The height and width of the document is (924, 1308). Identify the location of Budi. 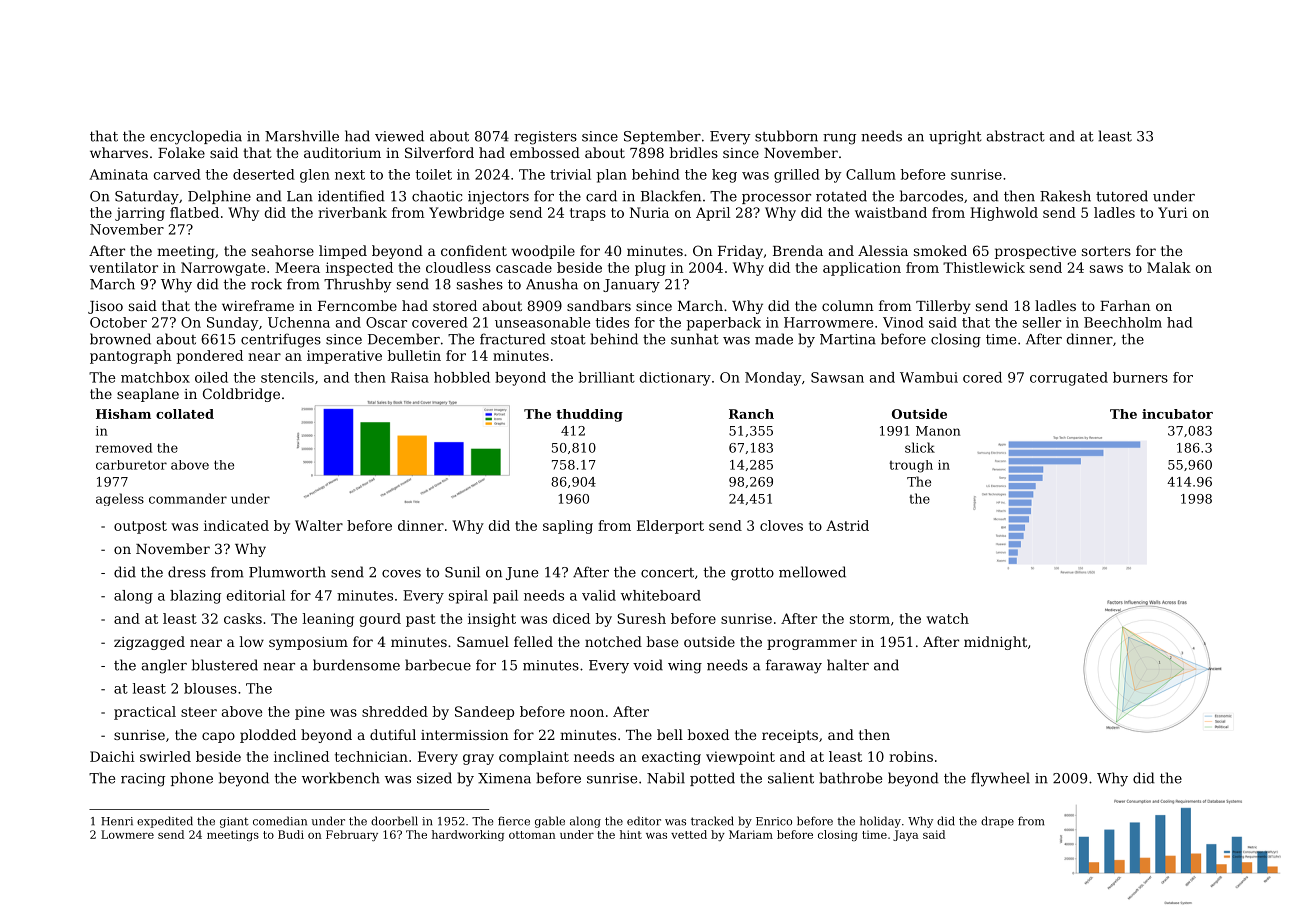
(291, 834).
